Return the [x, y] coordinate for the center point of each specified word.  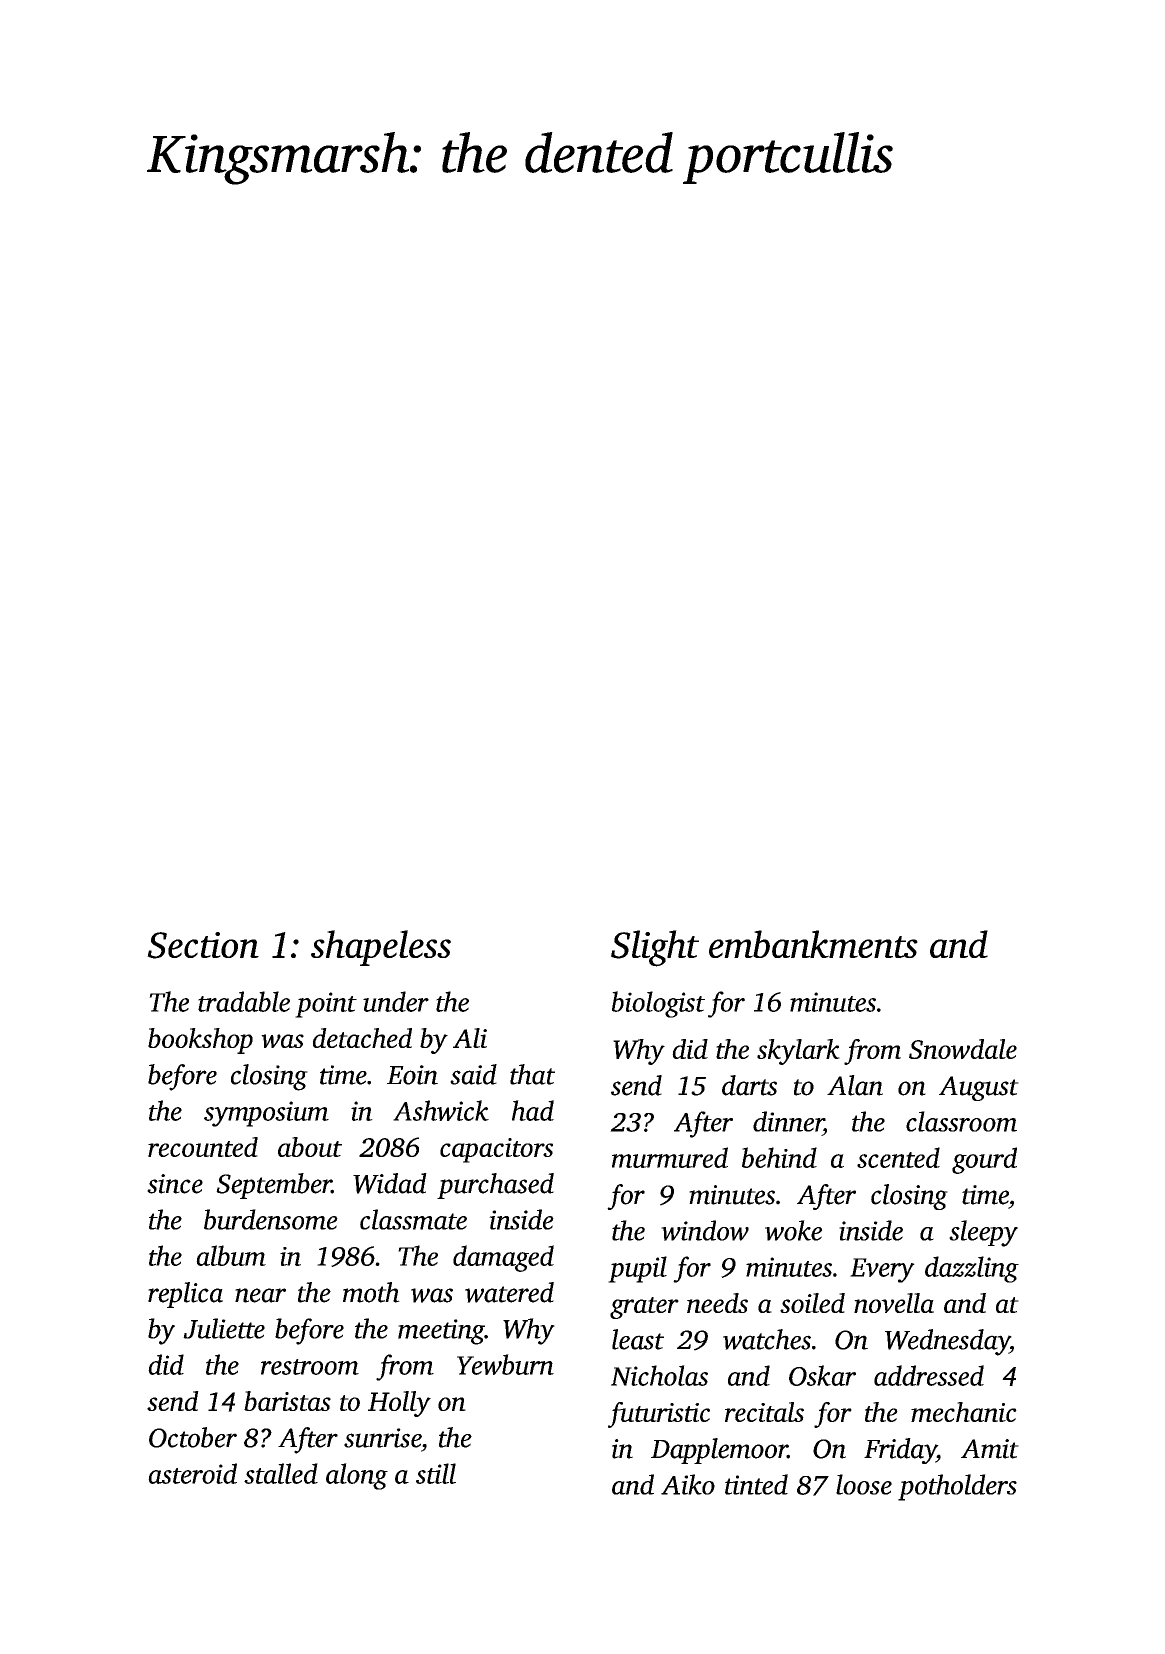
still [436, 1473]
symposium [266, 1114]
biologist [658, 1004]
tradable [244, 1001]
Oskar [822, 1375]
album [231, 1255]
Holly [399, 1404]
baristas [287, 1401]
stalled [281, 1473]
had [533, 1110]
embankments [813, 944]
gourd [984, 1160]
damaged [503, 1258]
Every [882, 1270]
